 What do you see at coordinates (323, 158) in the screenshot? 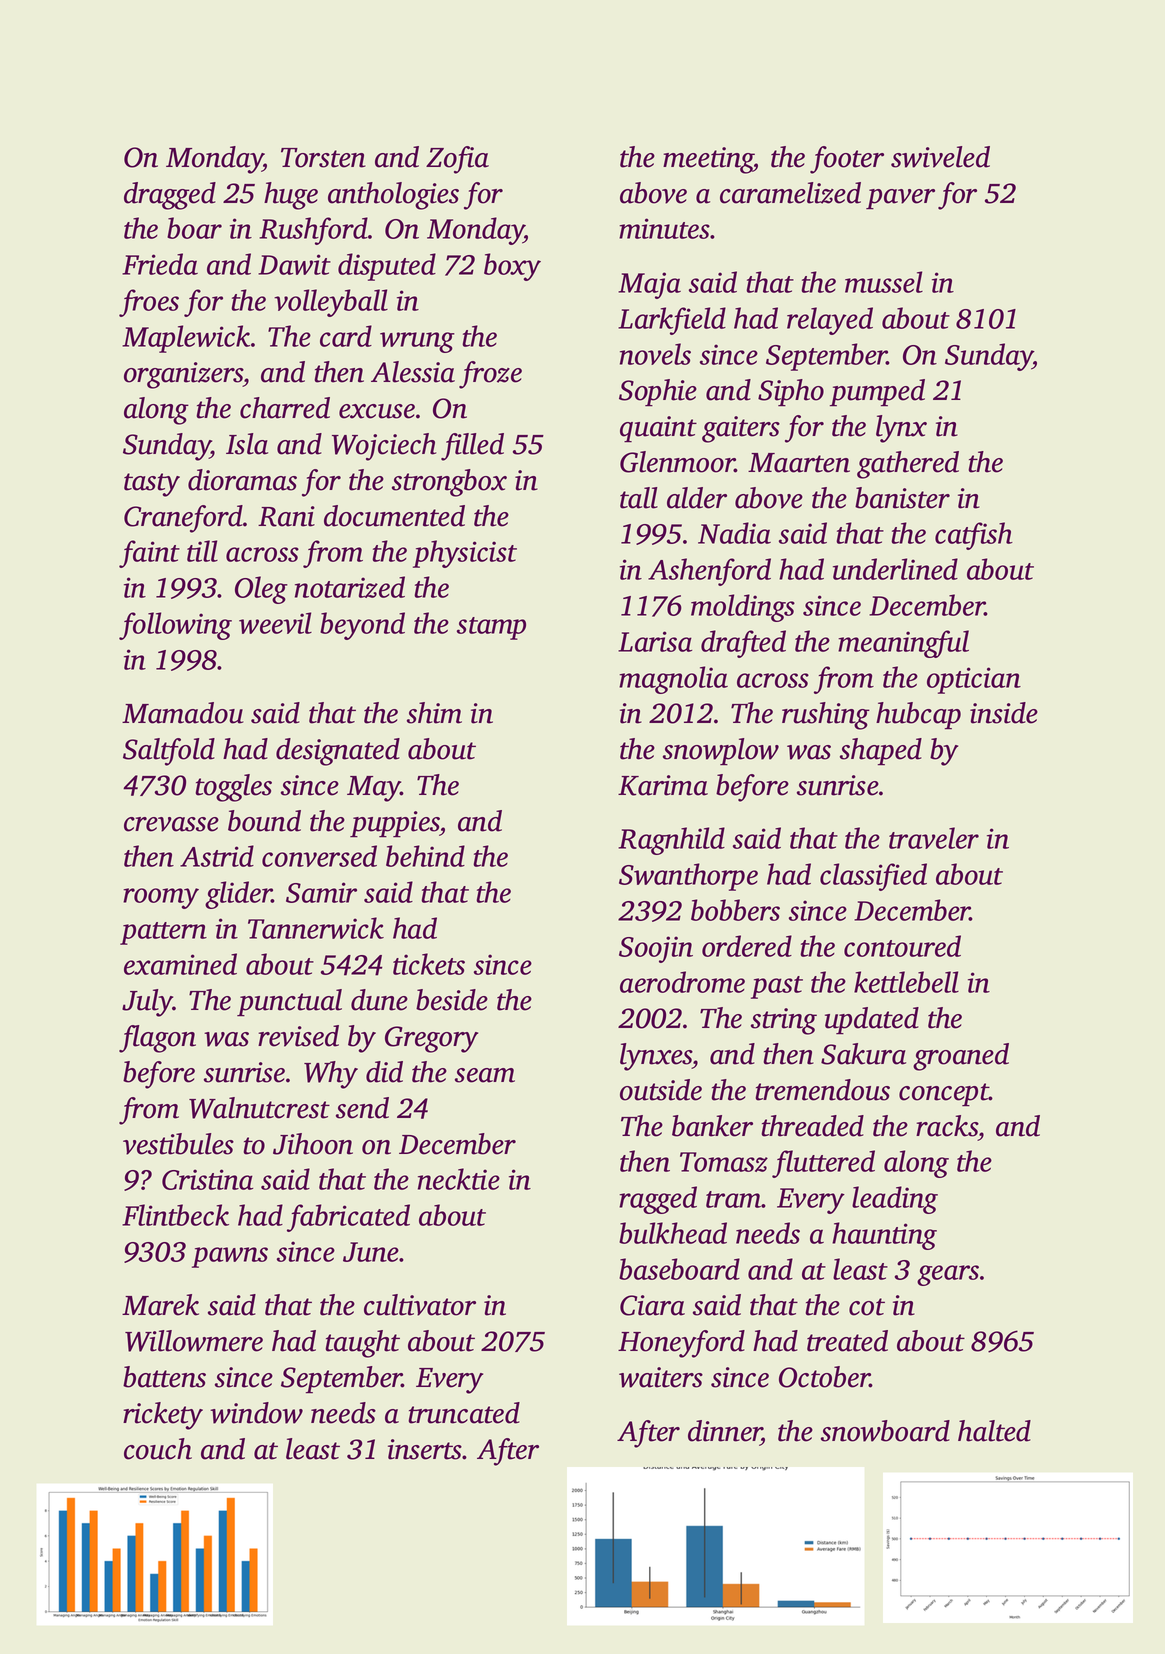
I see `Torsten` at bounding box center [323, 158].
